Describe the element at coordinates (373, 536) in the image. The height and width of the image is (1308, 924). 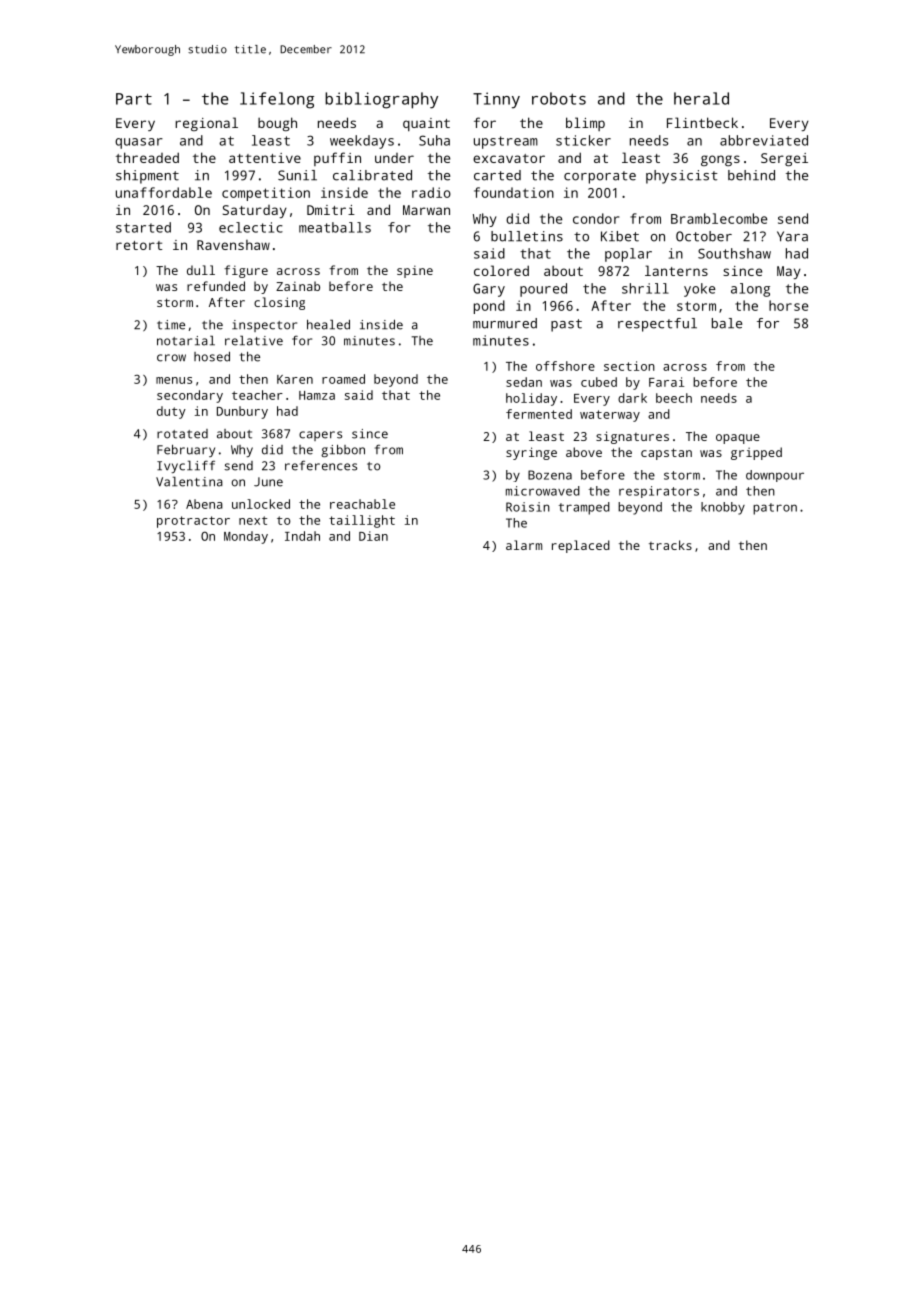
I see `Dian` at that location.
